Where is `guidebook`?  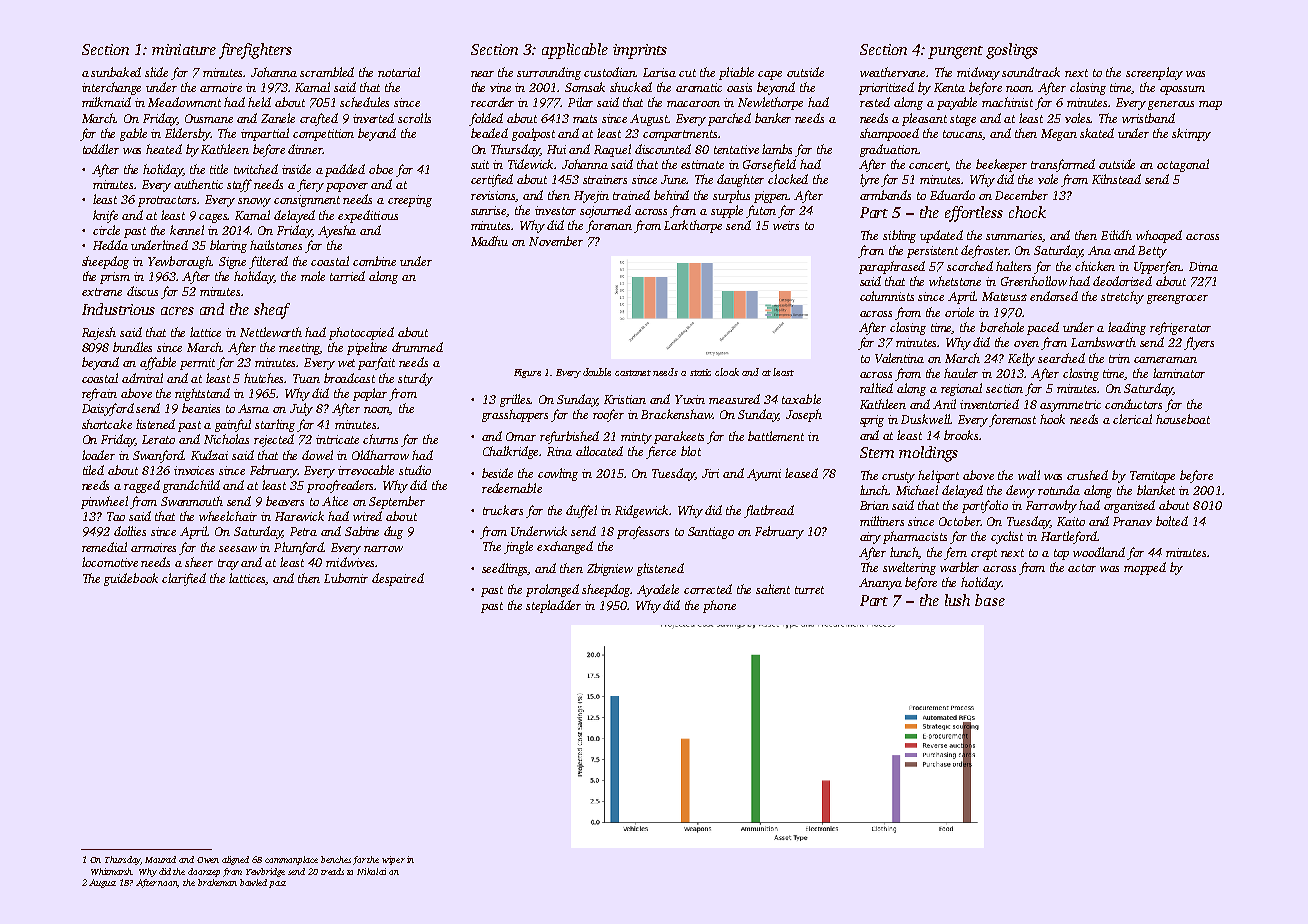 guidebook is located at coordinates (131, 579).
